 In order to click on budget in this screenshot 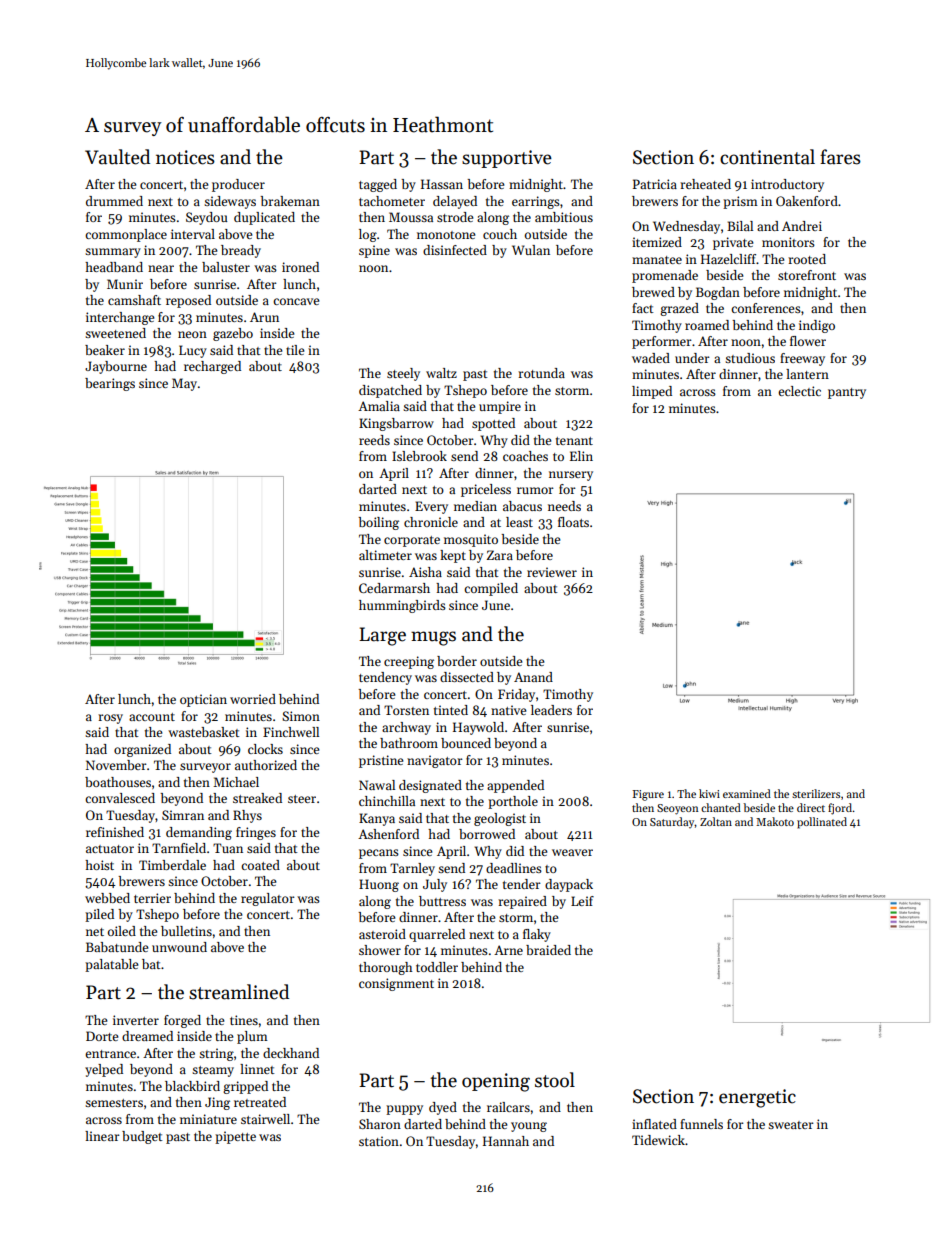, I will do `click(142, 1137)`.
